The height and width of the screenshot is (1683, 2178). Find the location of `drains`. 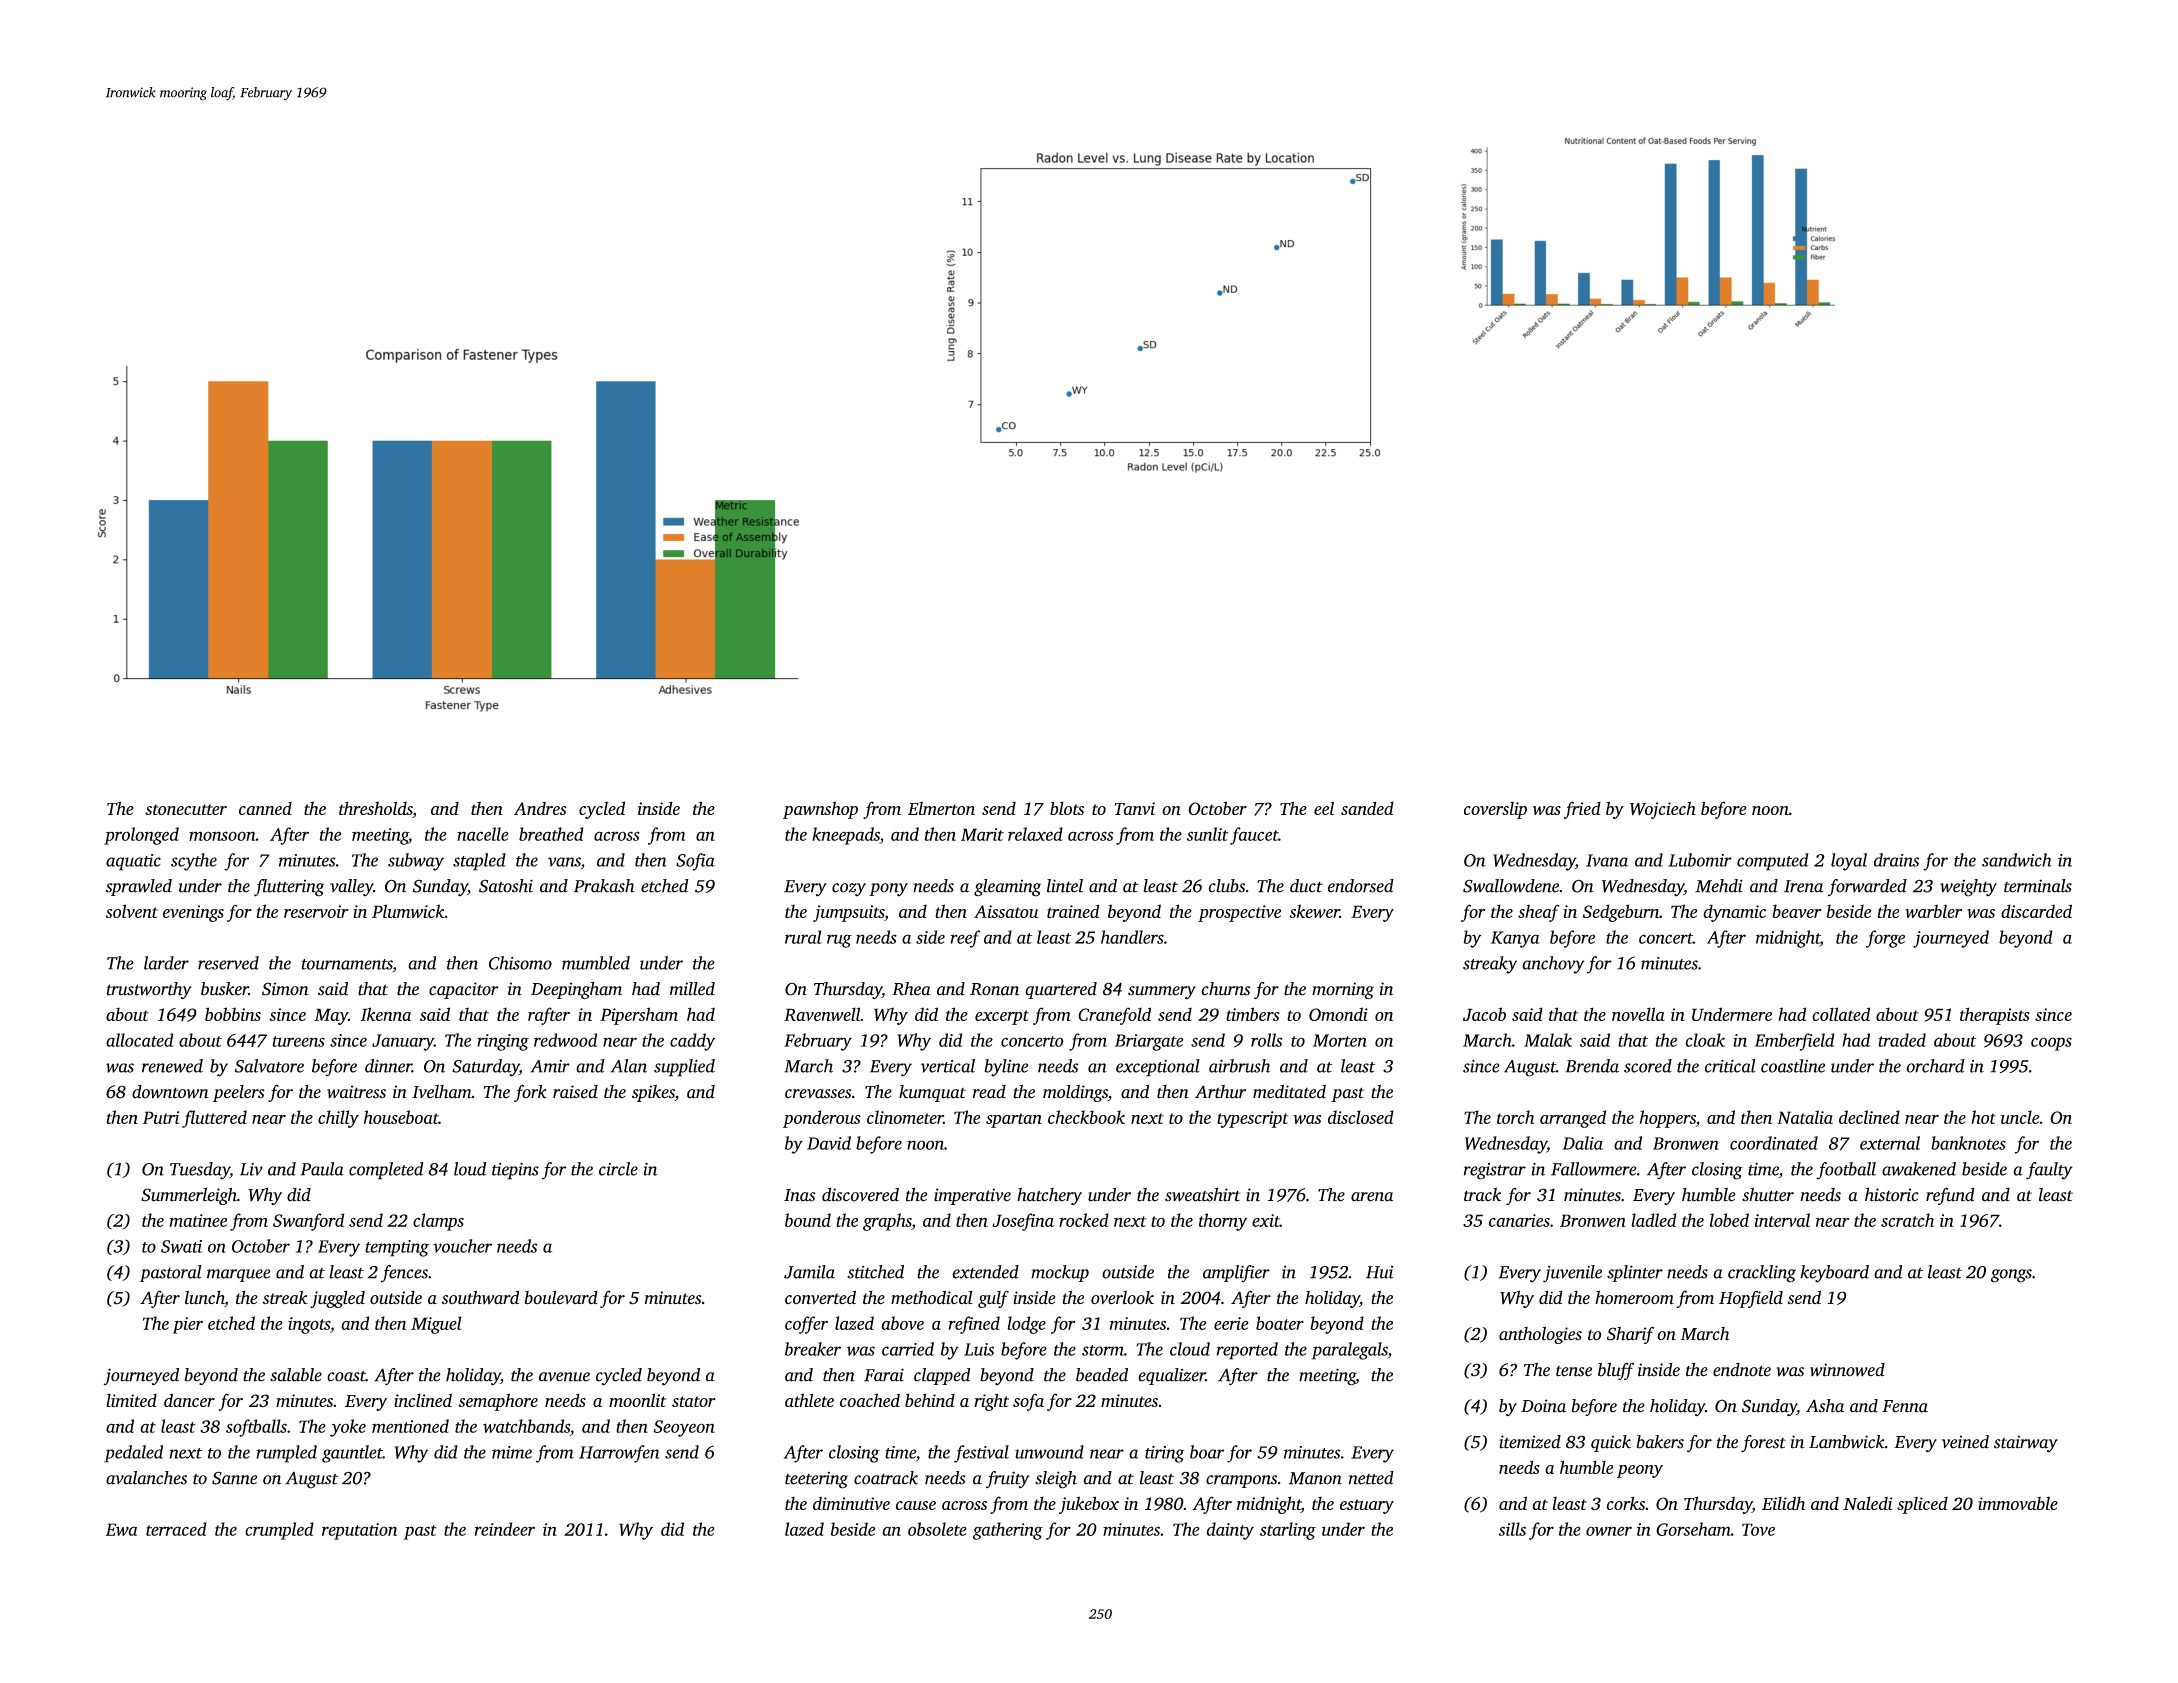

drains is located at coordinates (1896, 860).
